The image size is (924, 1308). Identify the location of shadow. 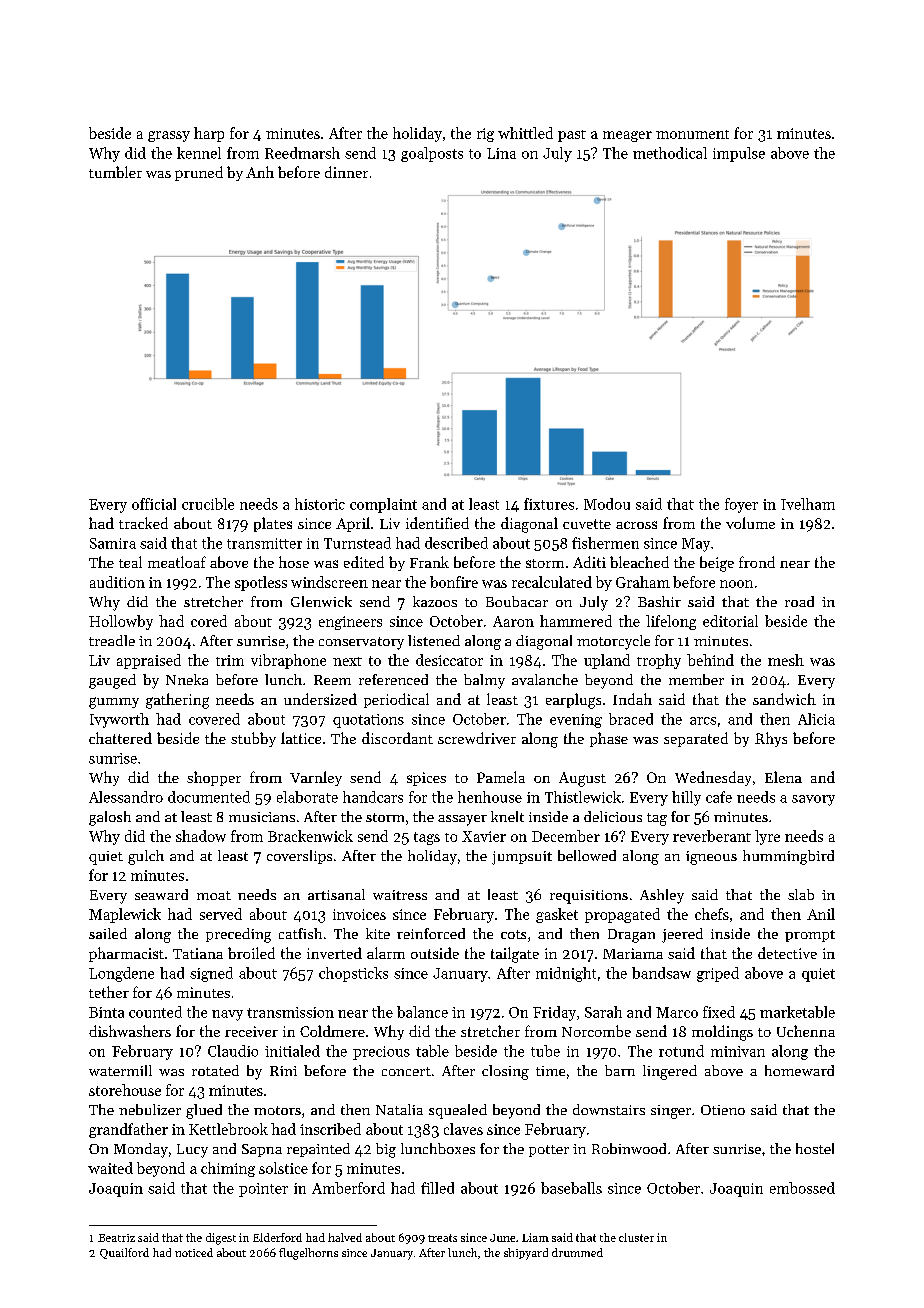
(201, 836).
